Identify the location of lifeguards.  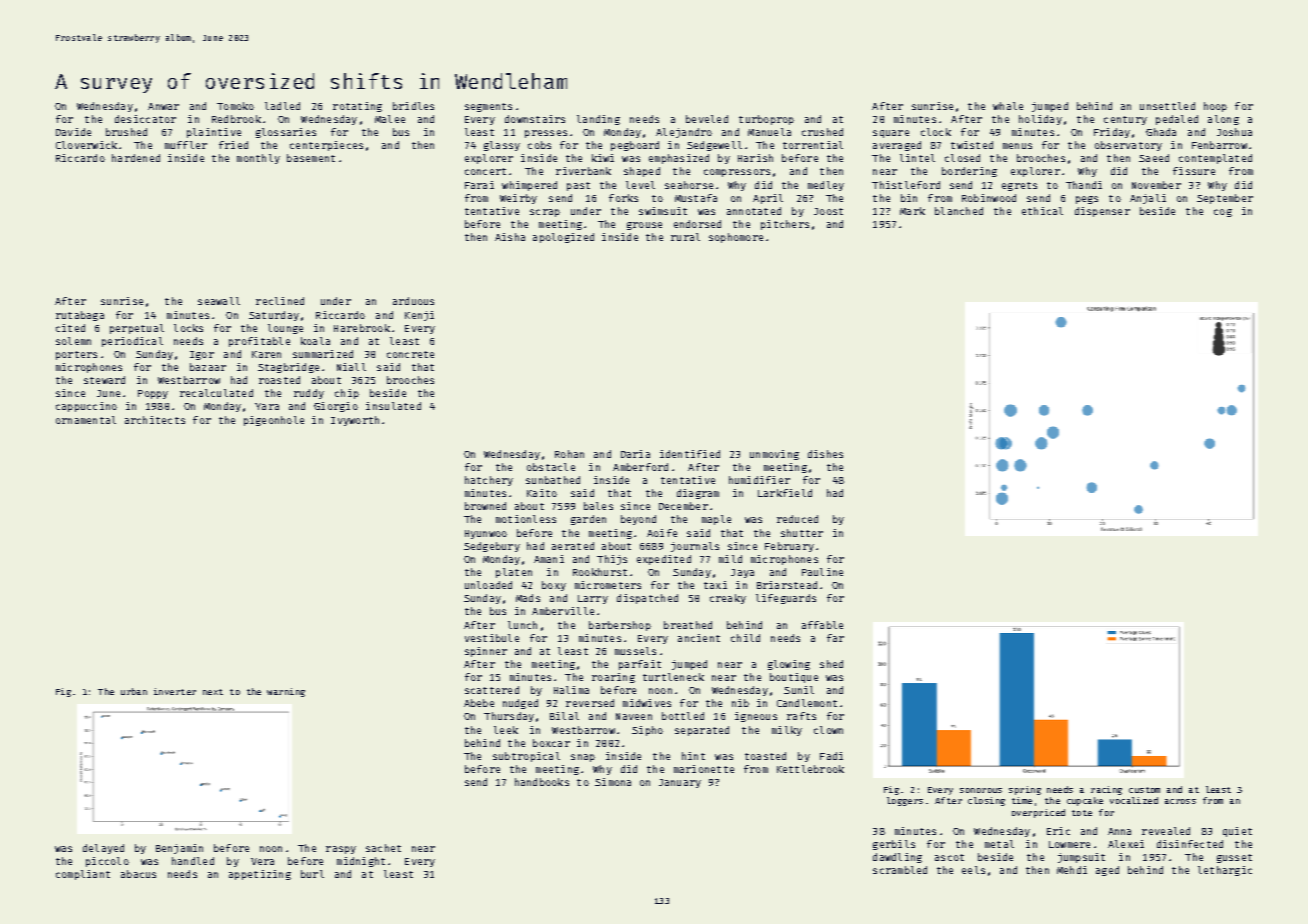
(786, 599).
